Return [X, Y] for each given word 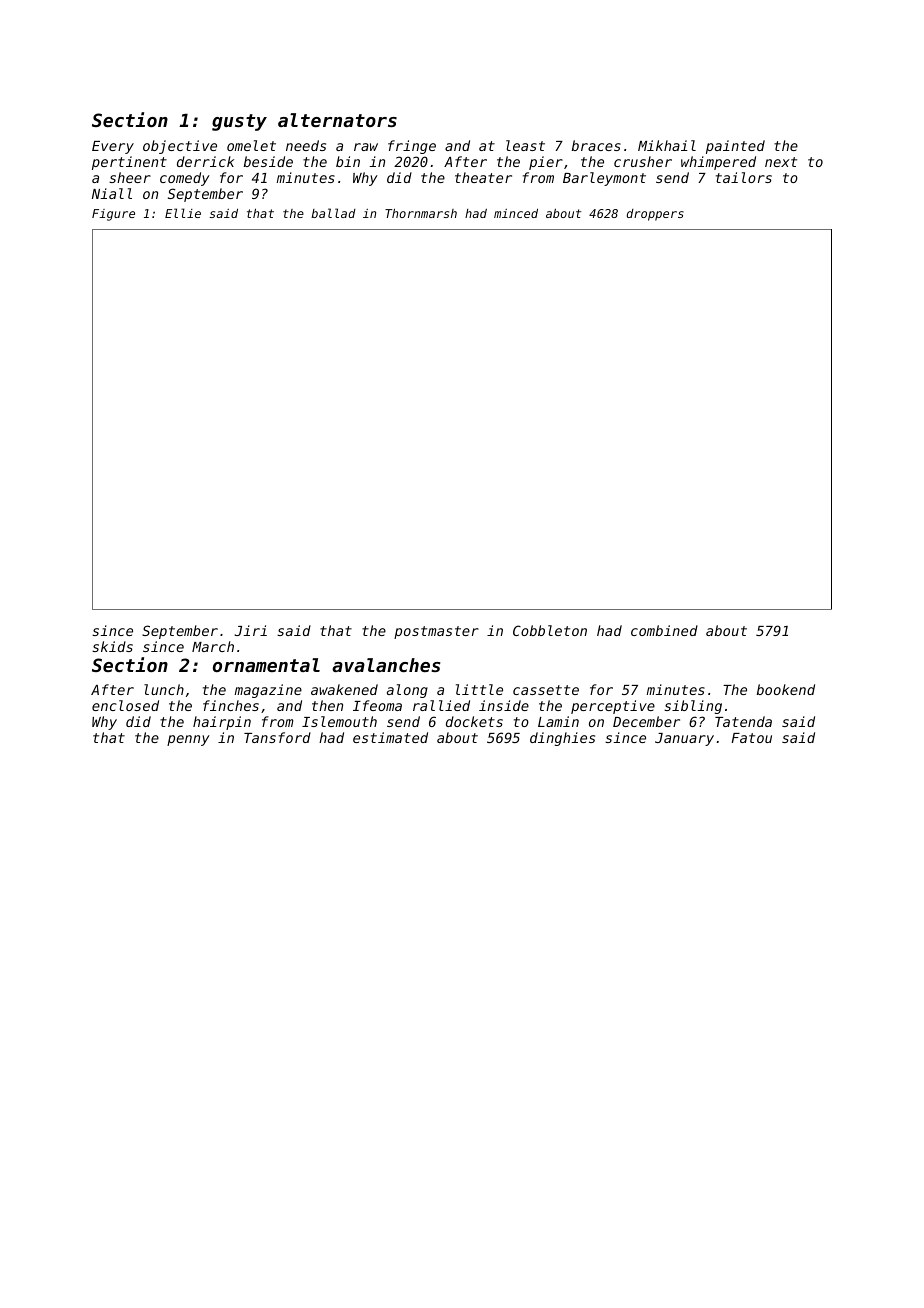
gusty [239, 122]
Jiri [251, 630]
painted [735, 147]
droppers [655, 215]
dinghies [562, 739]
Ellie [183, 213]
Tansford [277, 737]
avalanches [386, 665]
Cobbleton [550, 630]
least [525, 145]
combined [664, 630]
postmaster [436, 632]
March [213, 646]
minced [516, 213]
